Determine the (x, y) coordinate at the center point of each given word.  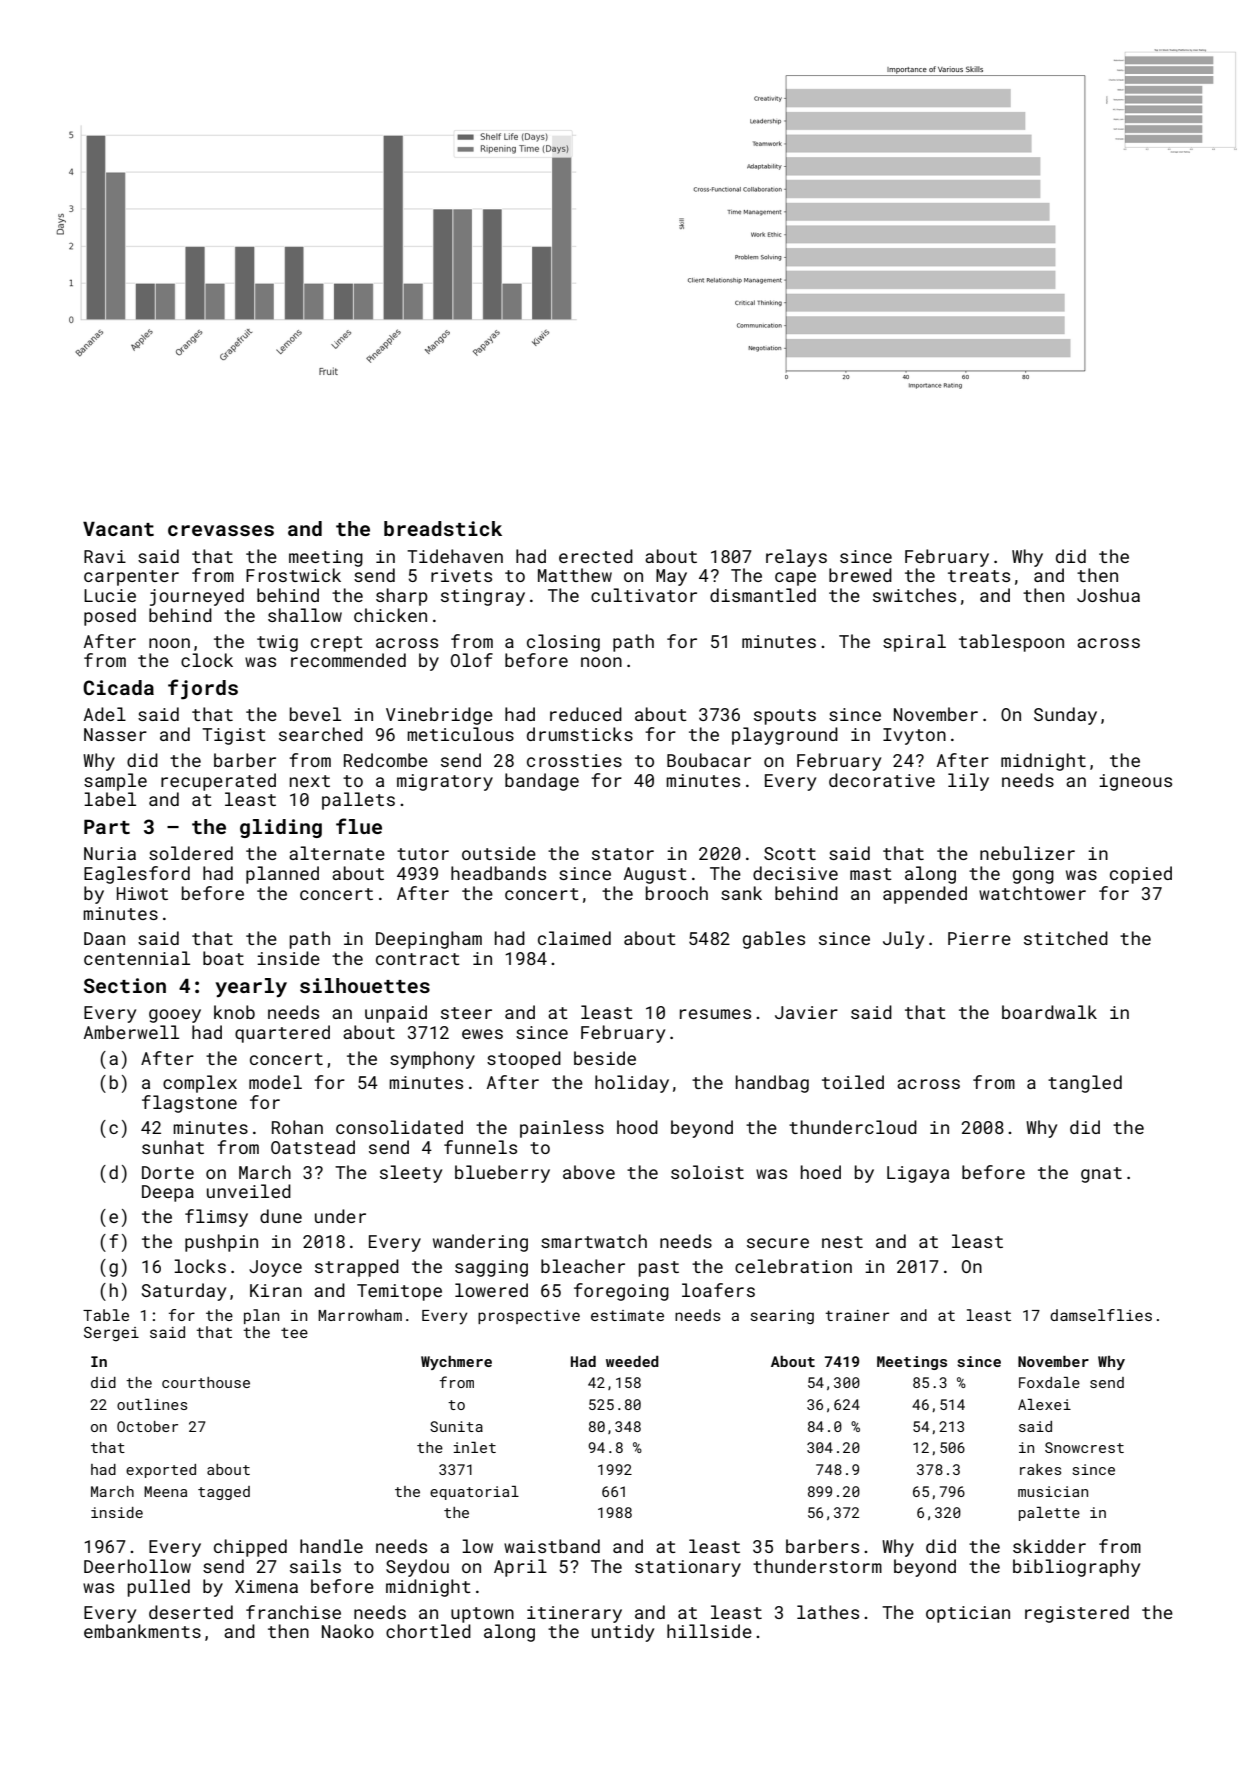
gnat (1101, 1175)
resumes (715, 1014)
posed (110, 617)
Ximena (266, 1586)
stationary (688, 1568)
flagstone (189, 1104)
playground (785, 736)
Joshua (1108, 595)
